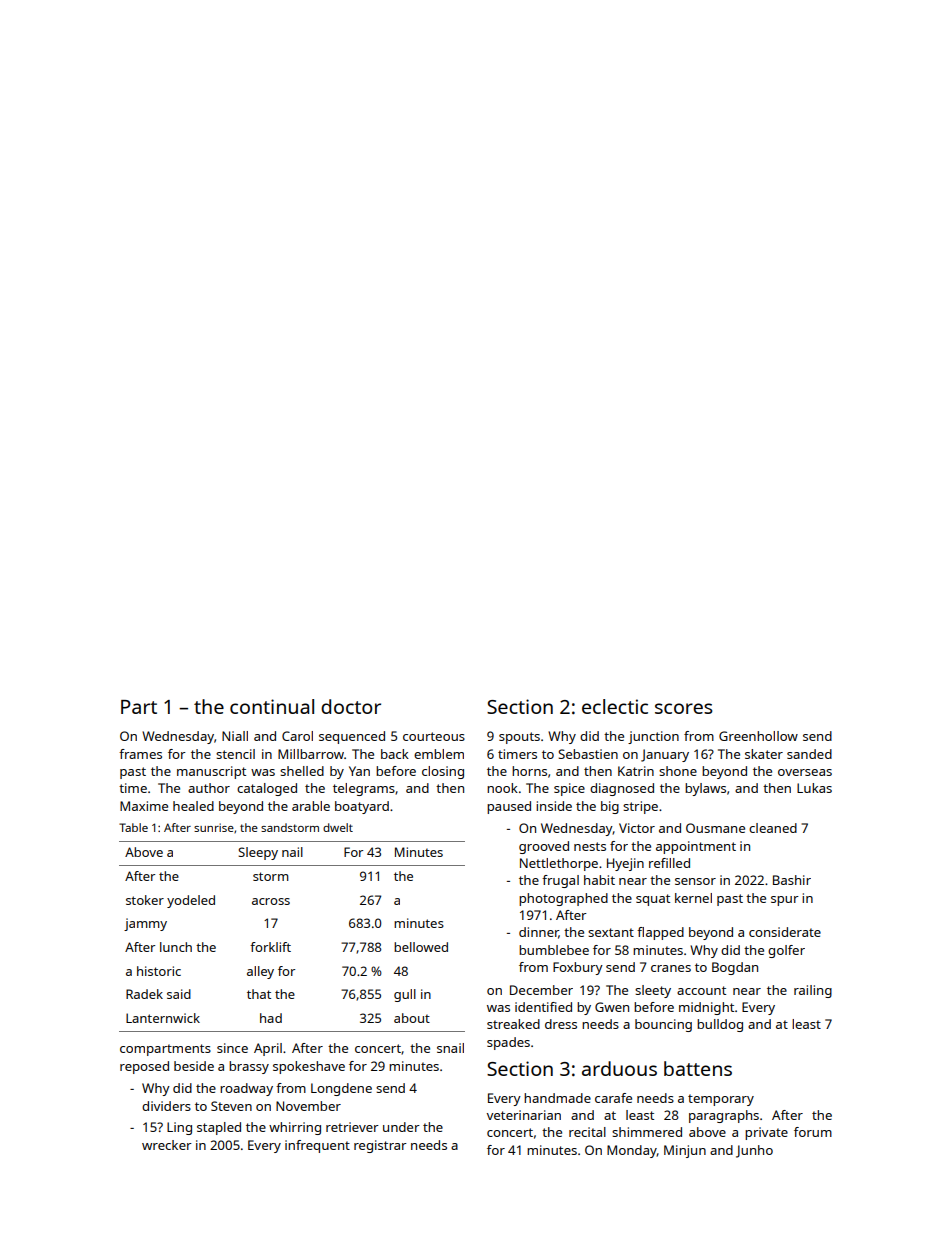  Describe the element at coordinates (380, 1146) in the screenshot. I see `registrar` at that location.
